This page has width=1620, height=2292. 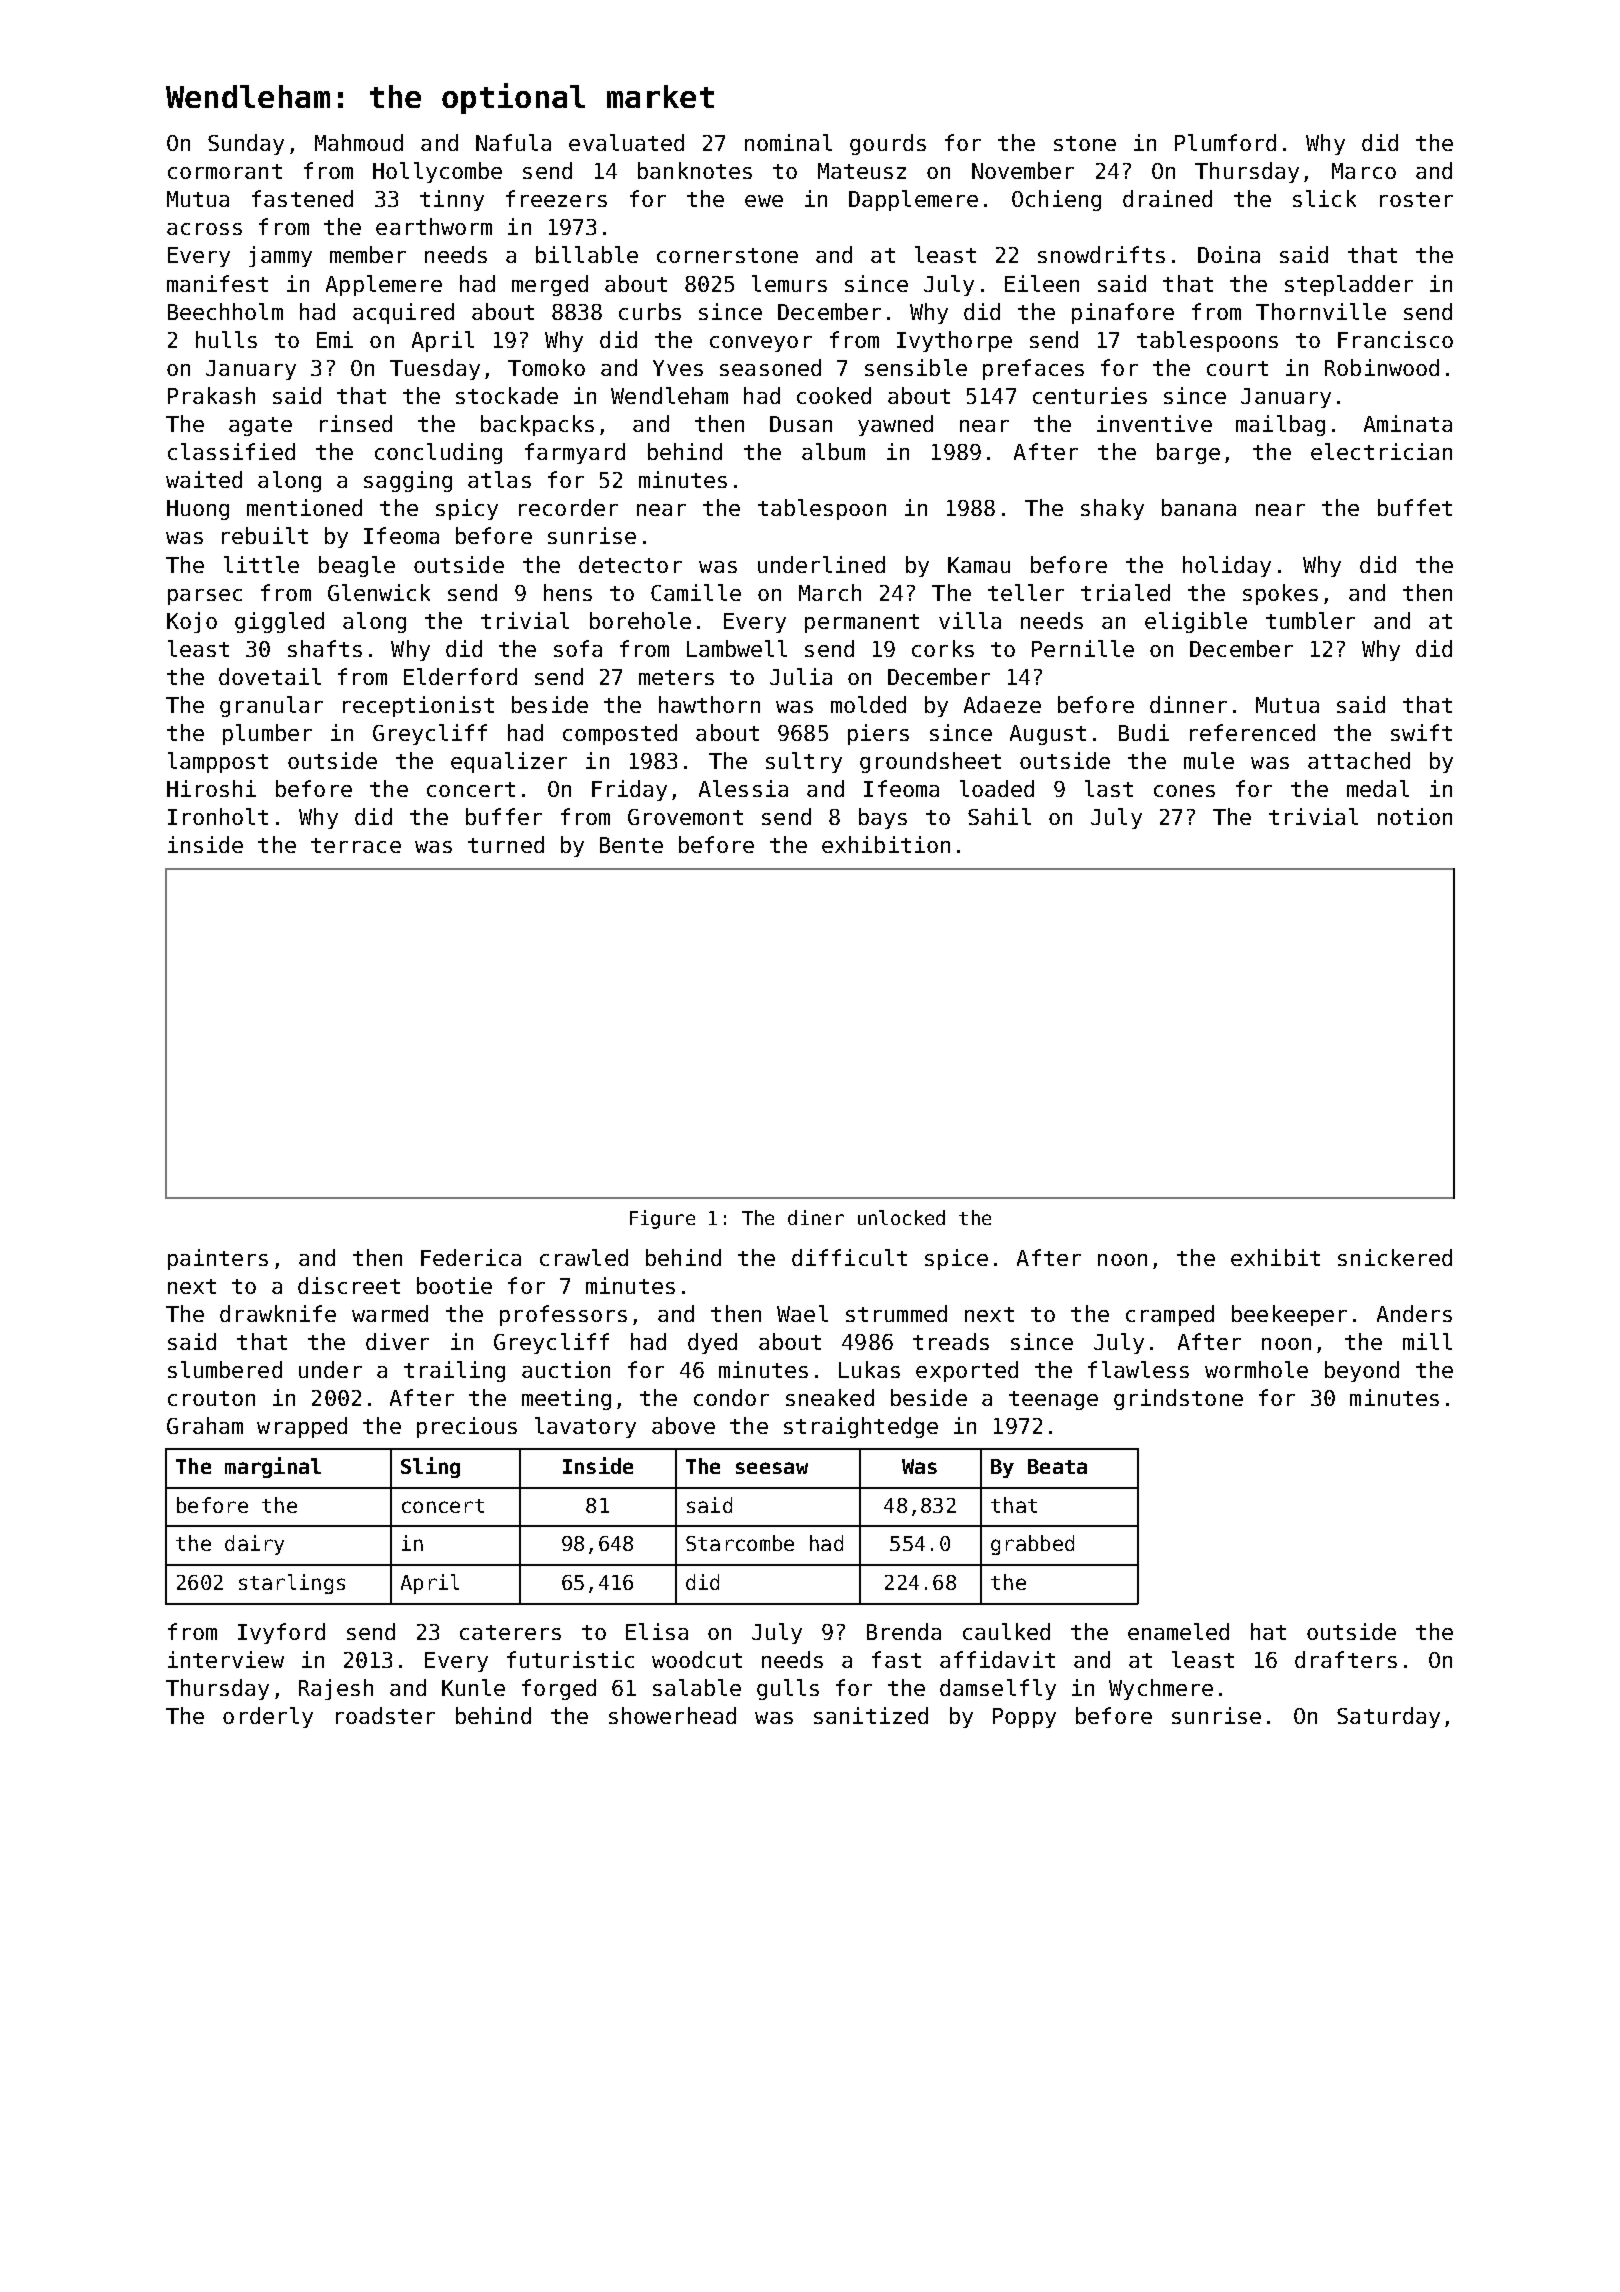 I want to click on Plumford, so click(x=1225, y=142).
